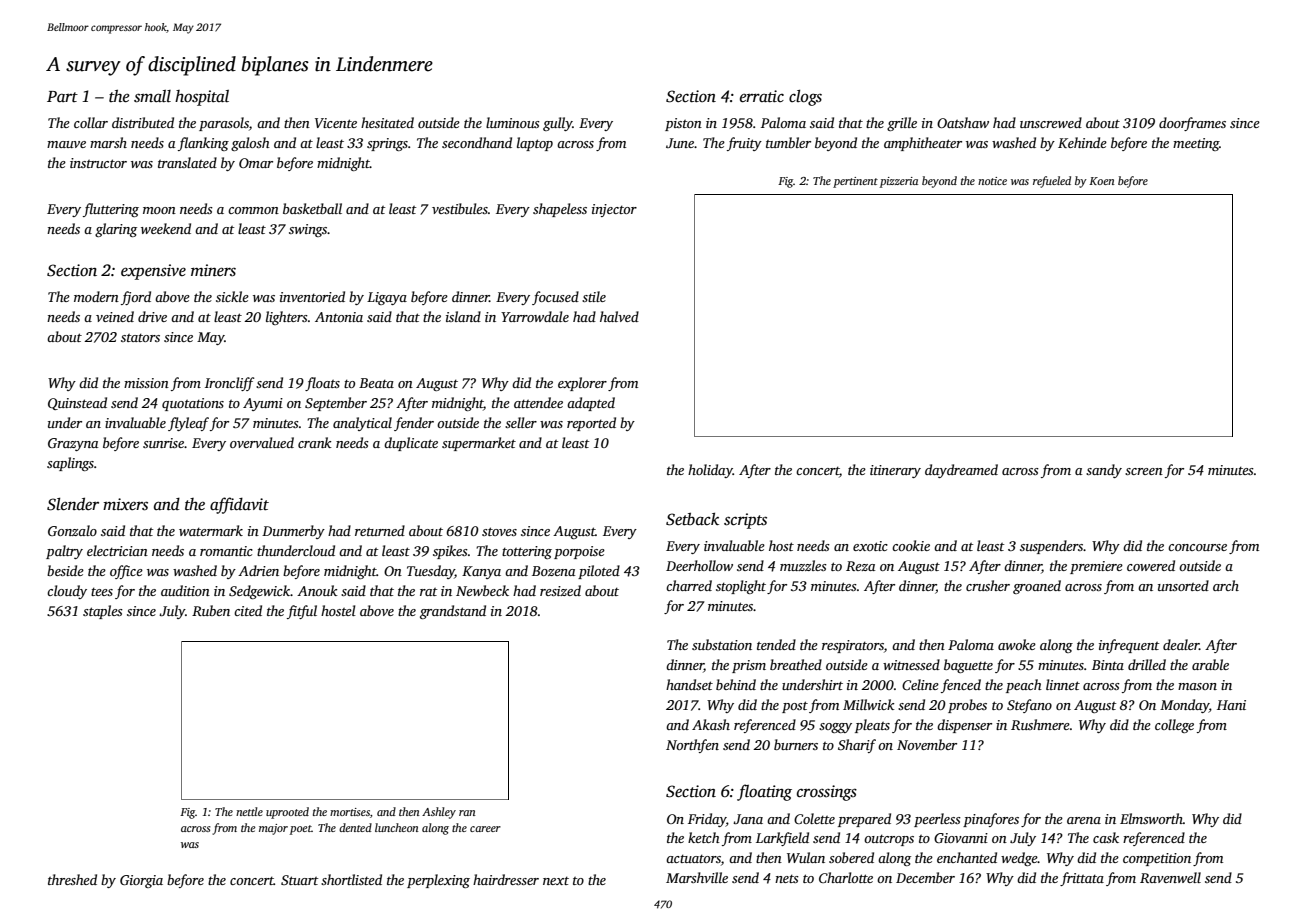 The width and height of the page is (1308, 924). What do you see at coordinates (300, 880) in the page?
I see `Stuart` at bounding box center [300, 880].
